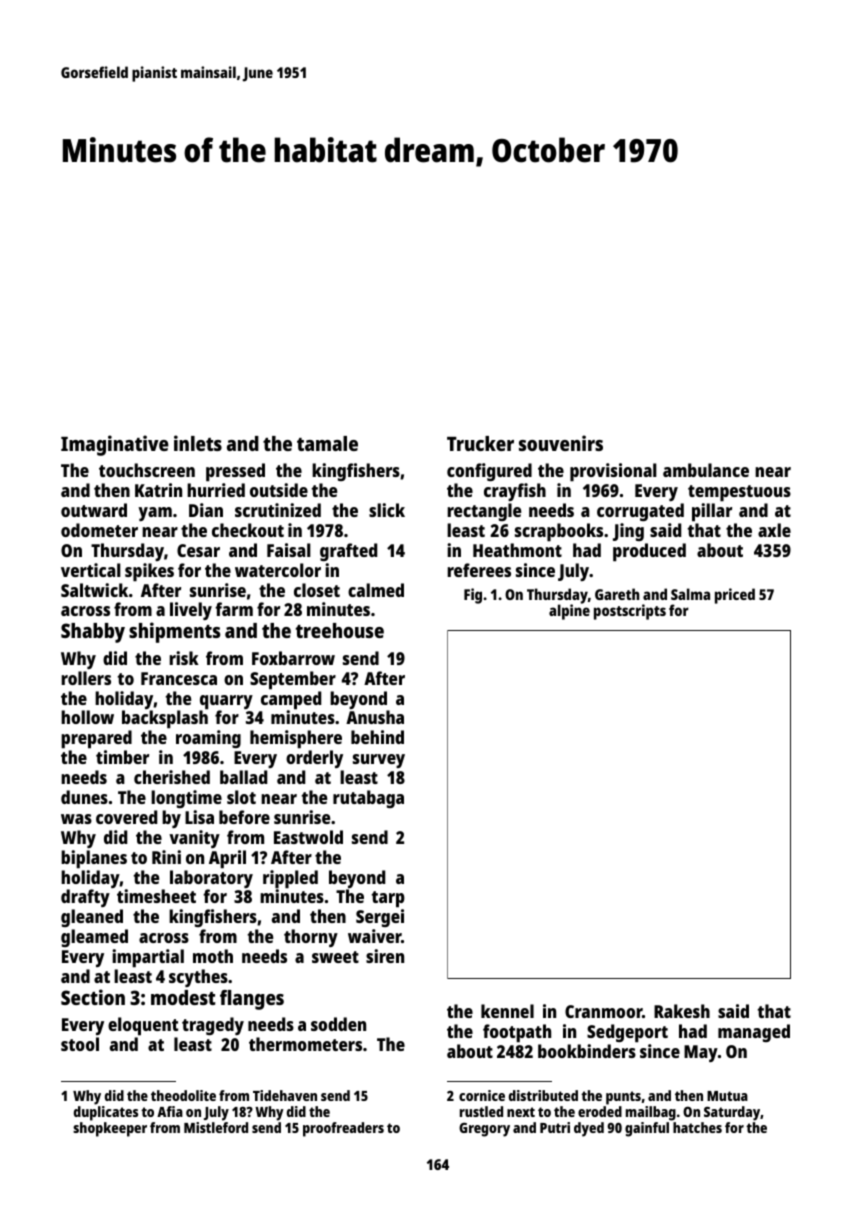  Describe the element at coordinates (600, 1111) in the screenshot. I see `eroded` at that location.
